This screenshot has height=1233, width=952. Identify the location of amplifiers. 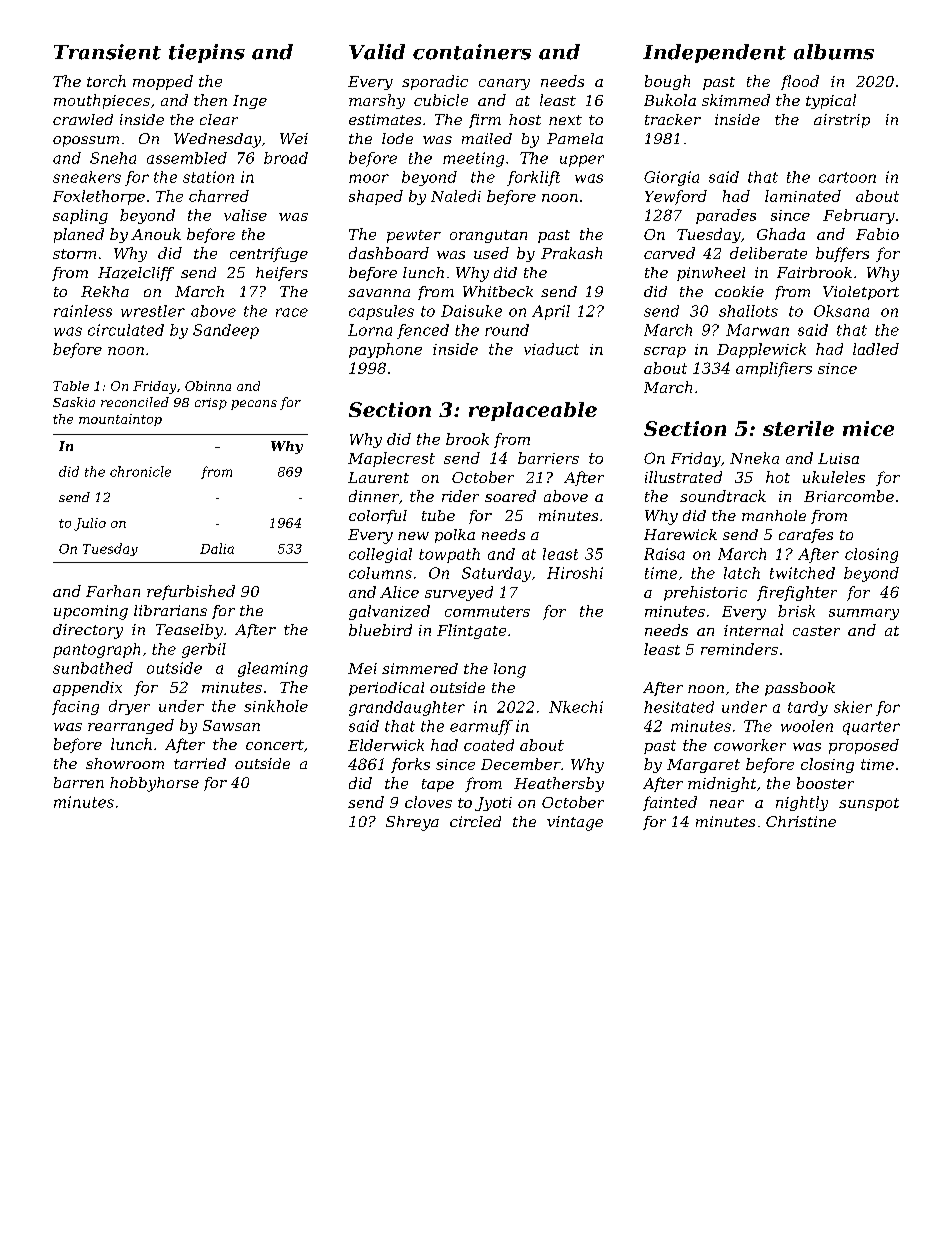
(774, 369).
